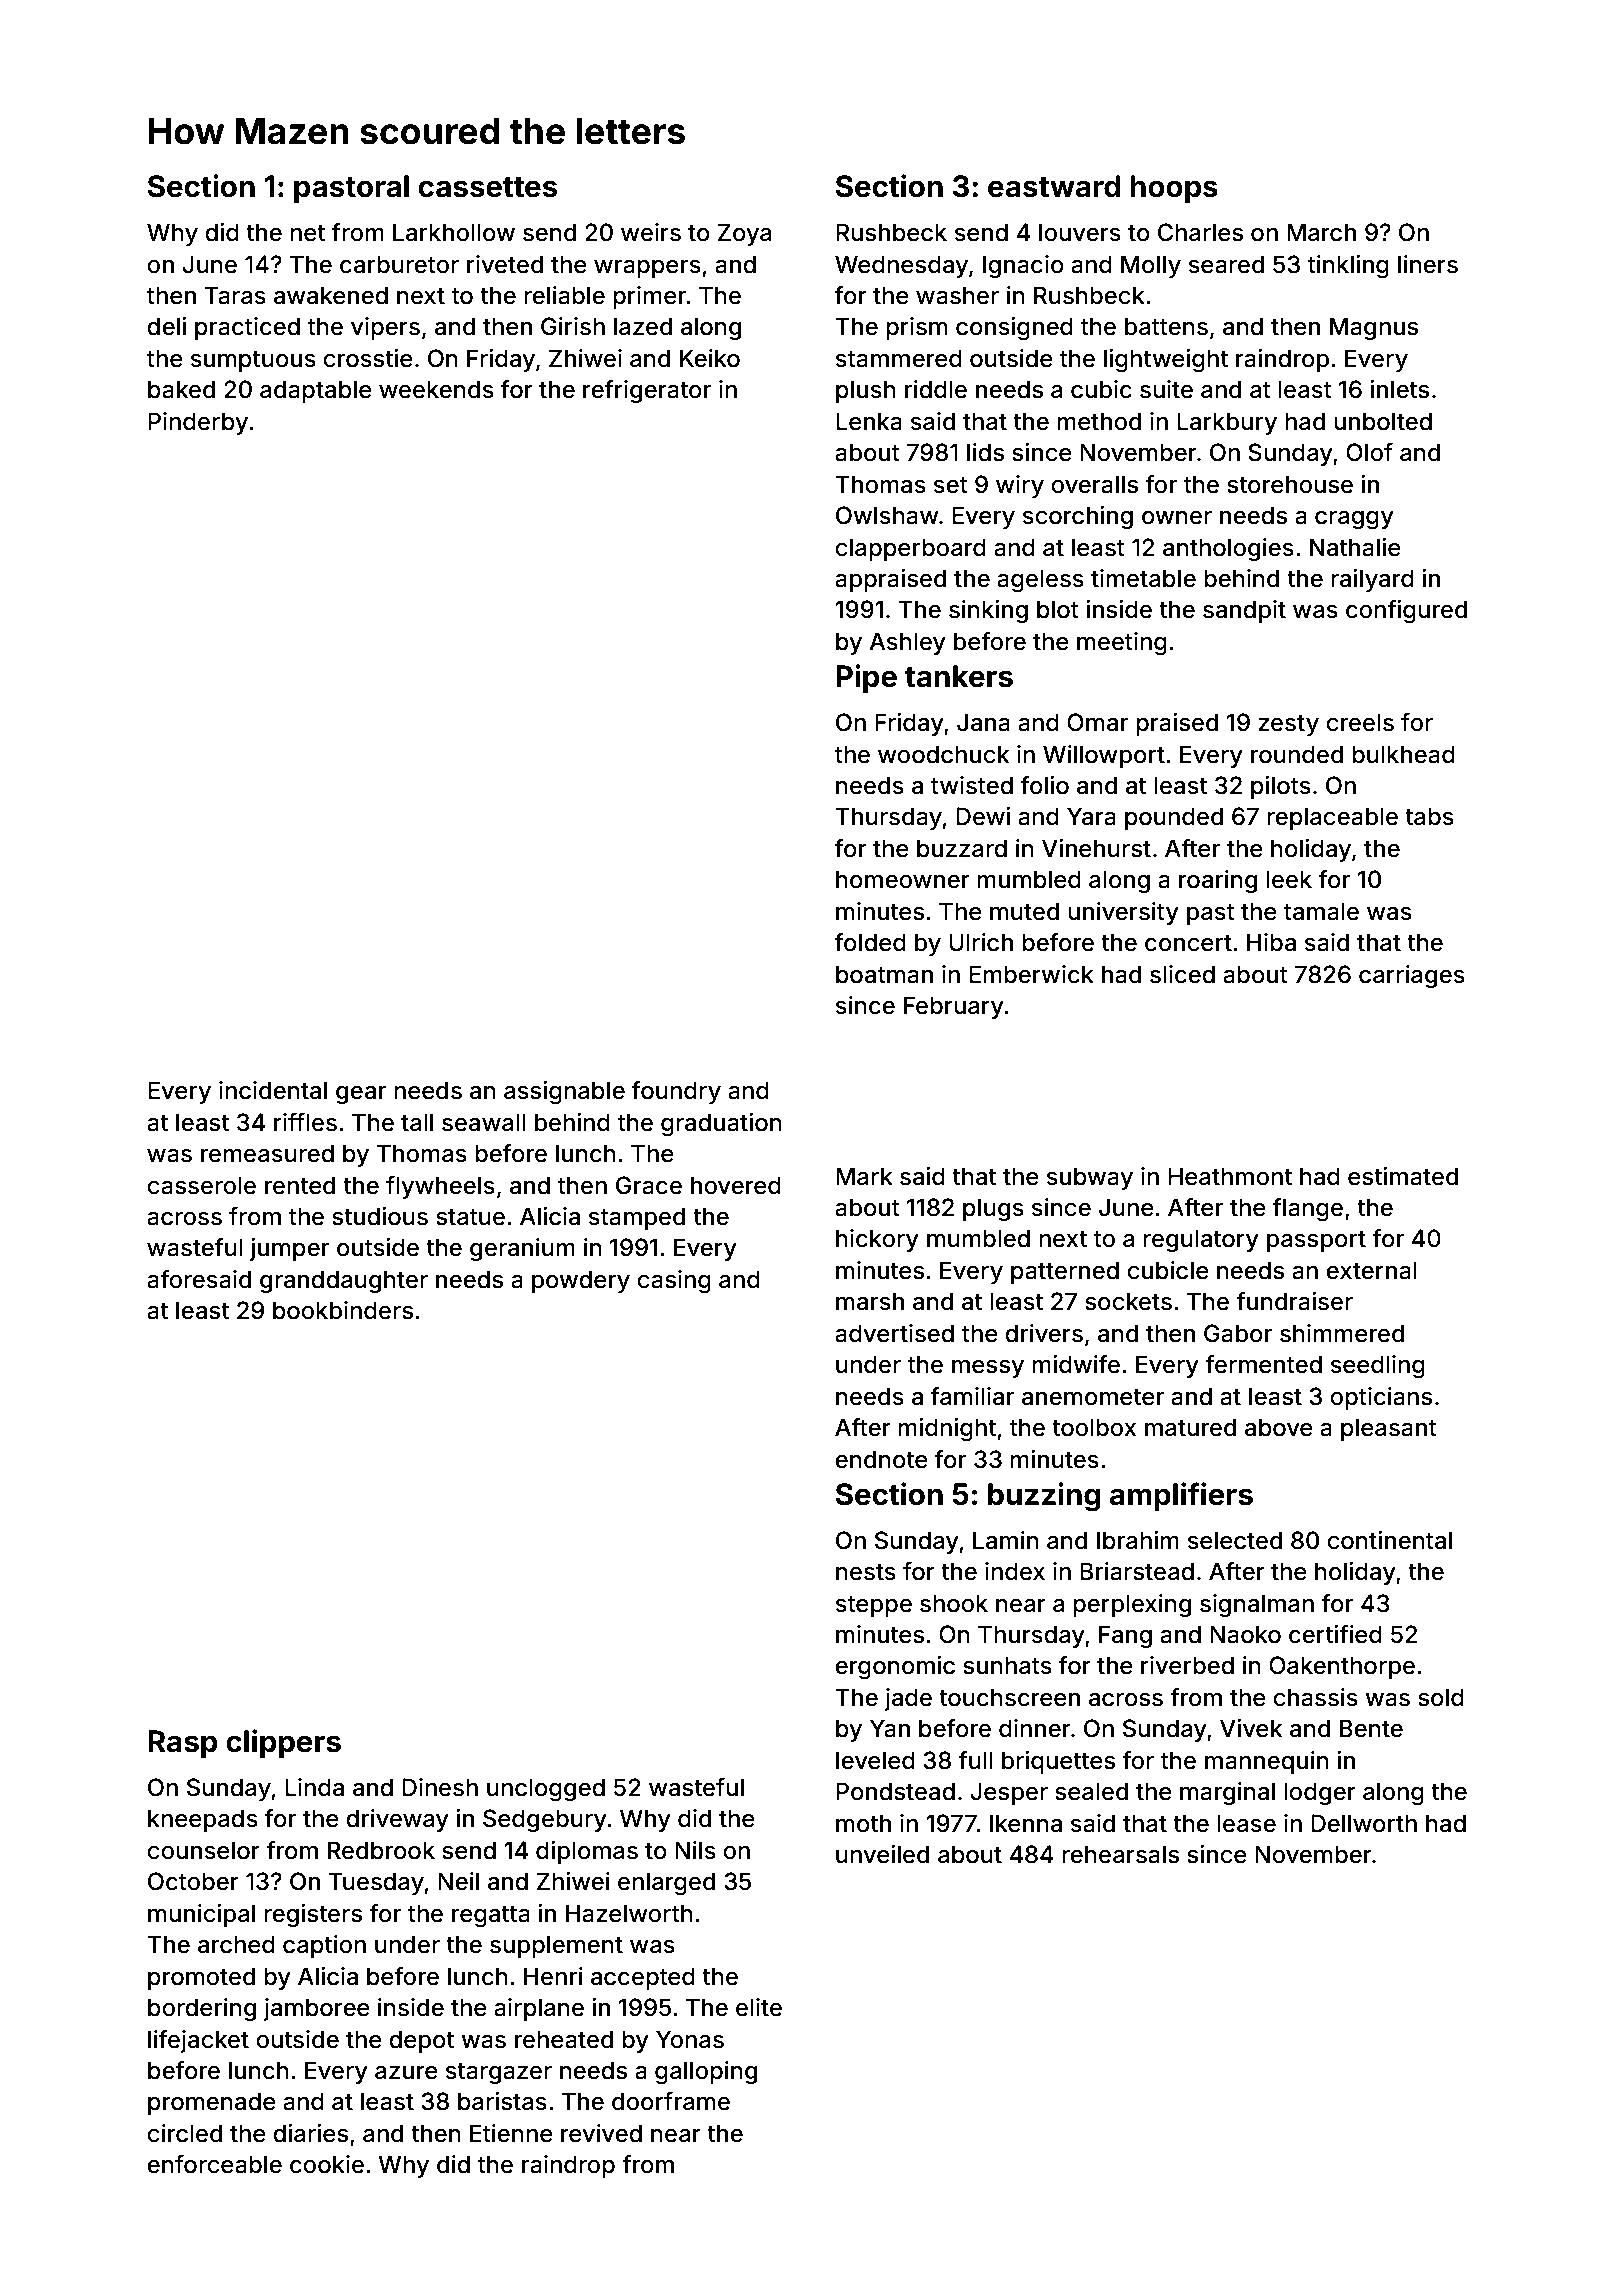 The width and height of the screenshot is (1620, 2292). What do you see at coordinates (1181, 1496) in the screenshot?
I see `amplifiers` at bounding box center [1181, 1496].
